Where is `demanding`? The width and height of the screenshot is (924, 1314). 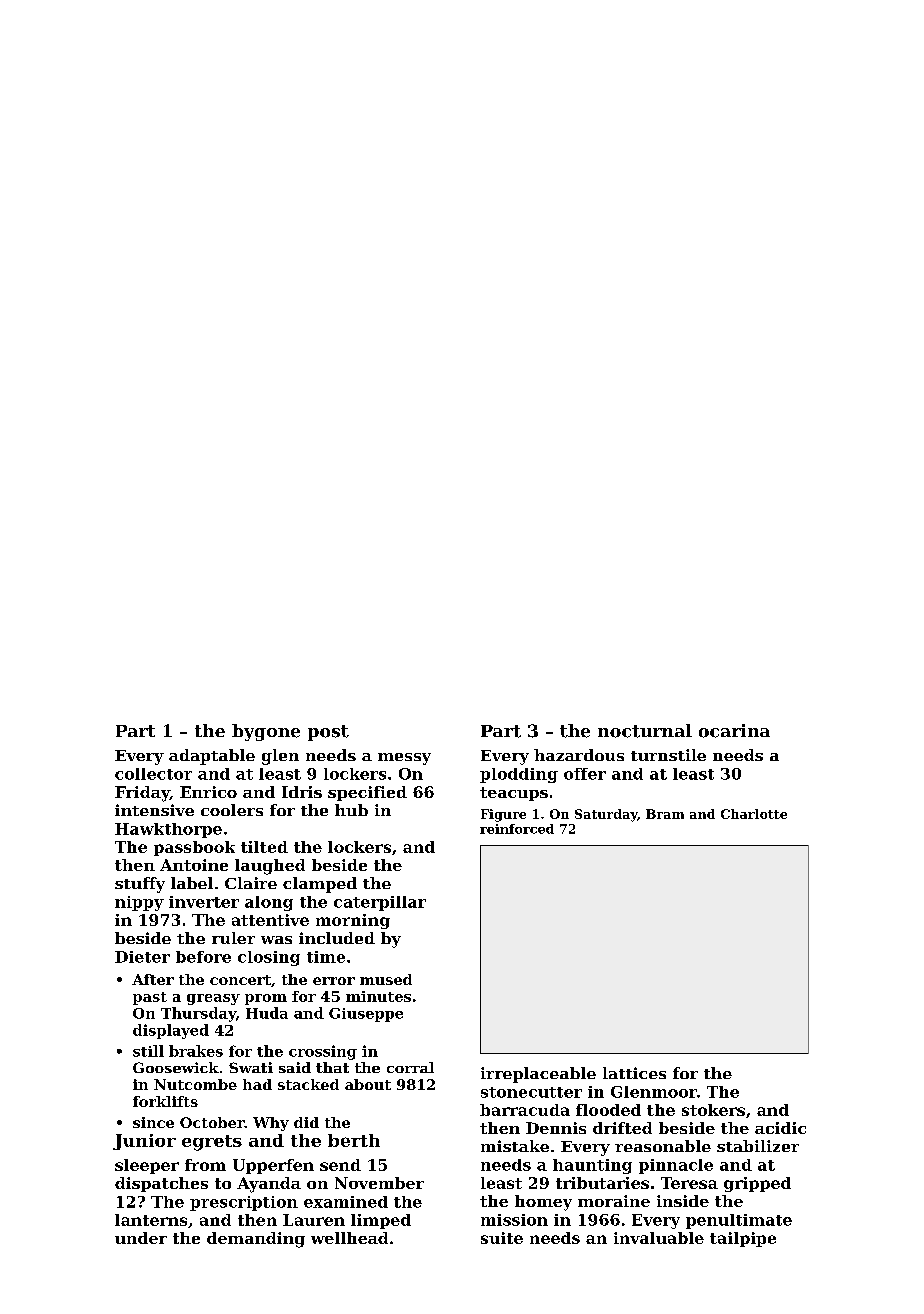 demanding is located at coordinates (256, 1240).
